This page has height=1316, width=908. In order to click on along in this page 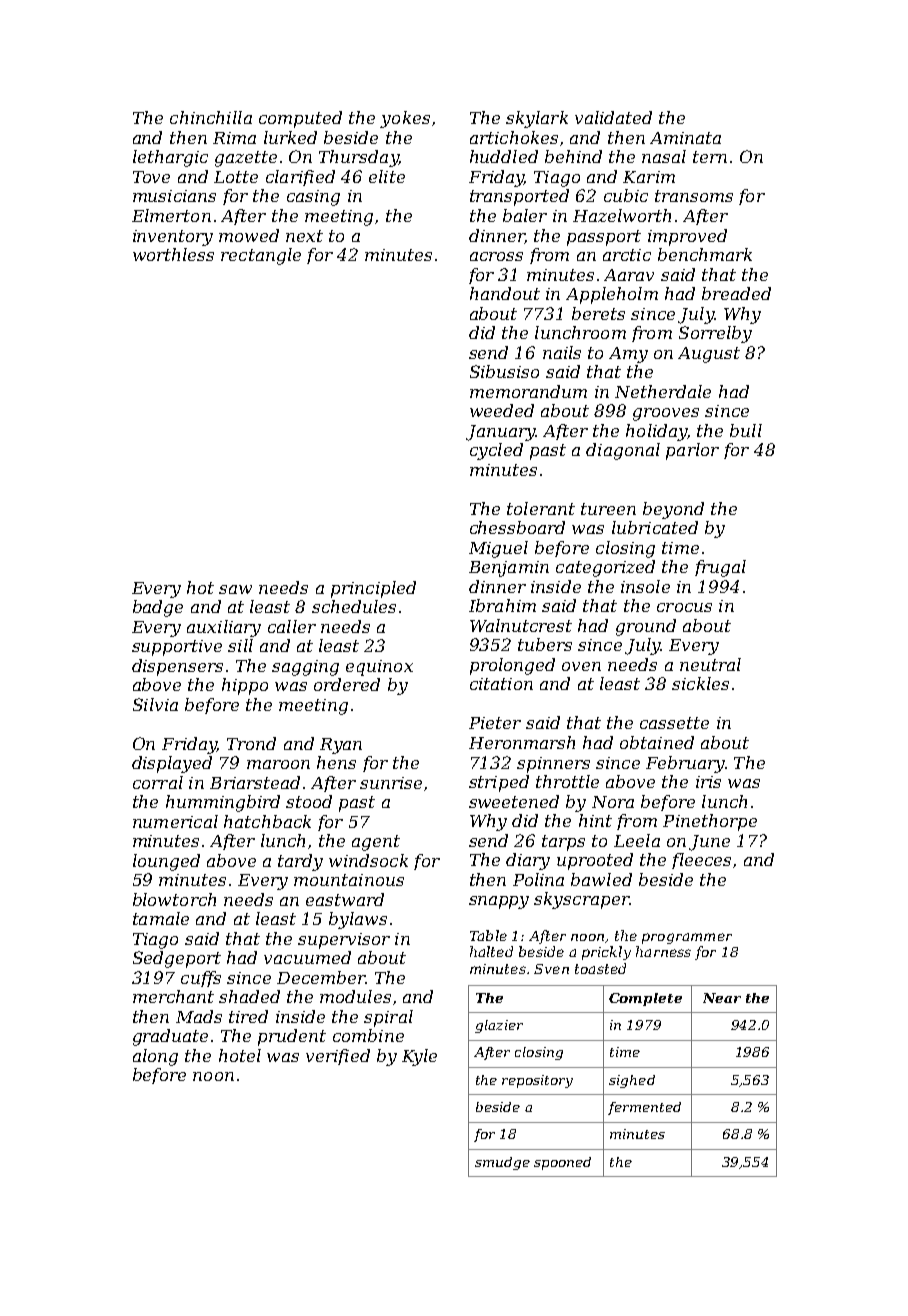, I will do `click(155, 1057)`.
